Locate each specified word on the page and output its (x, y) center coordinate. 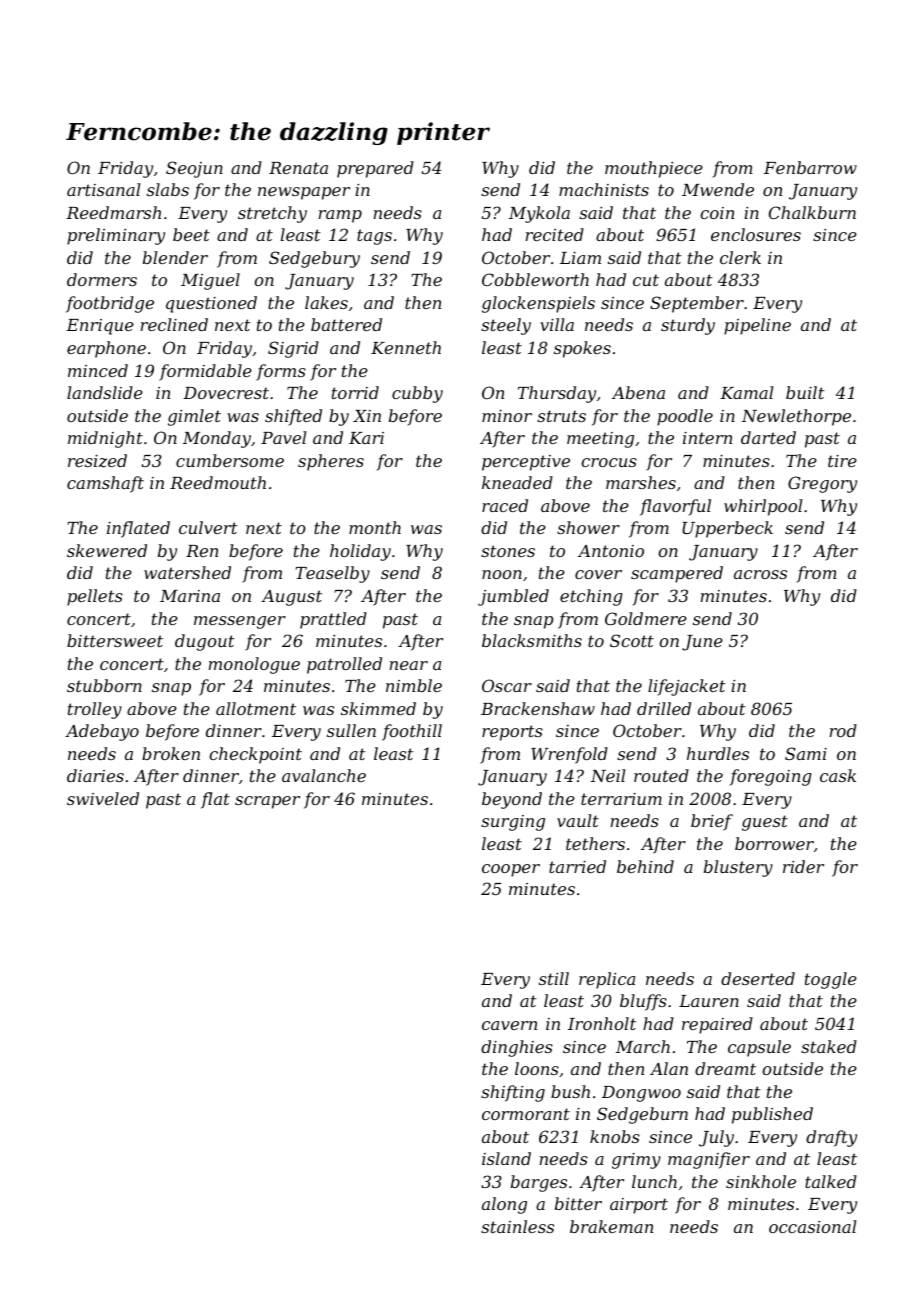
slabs (168, 189)
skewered (107, 550)
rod (843, 730)
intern (707, 438)
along (504, 1205)
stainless (517, 1226)
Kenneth (406, 347)
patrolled (344, 665)
